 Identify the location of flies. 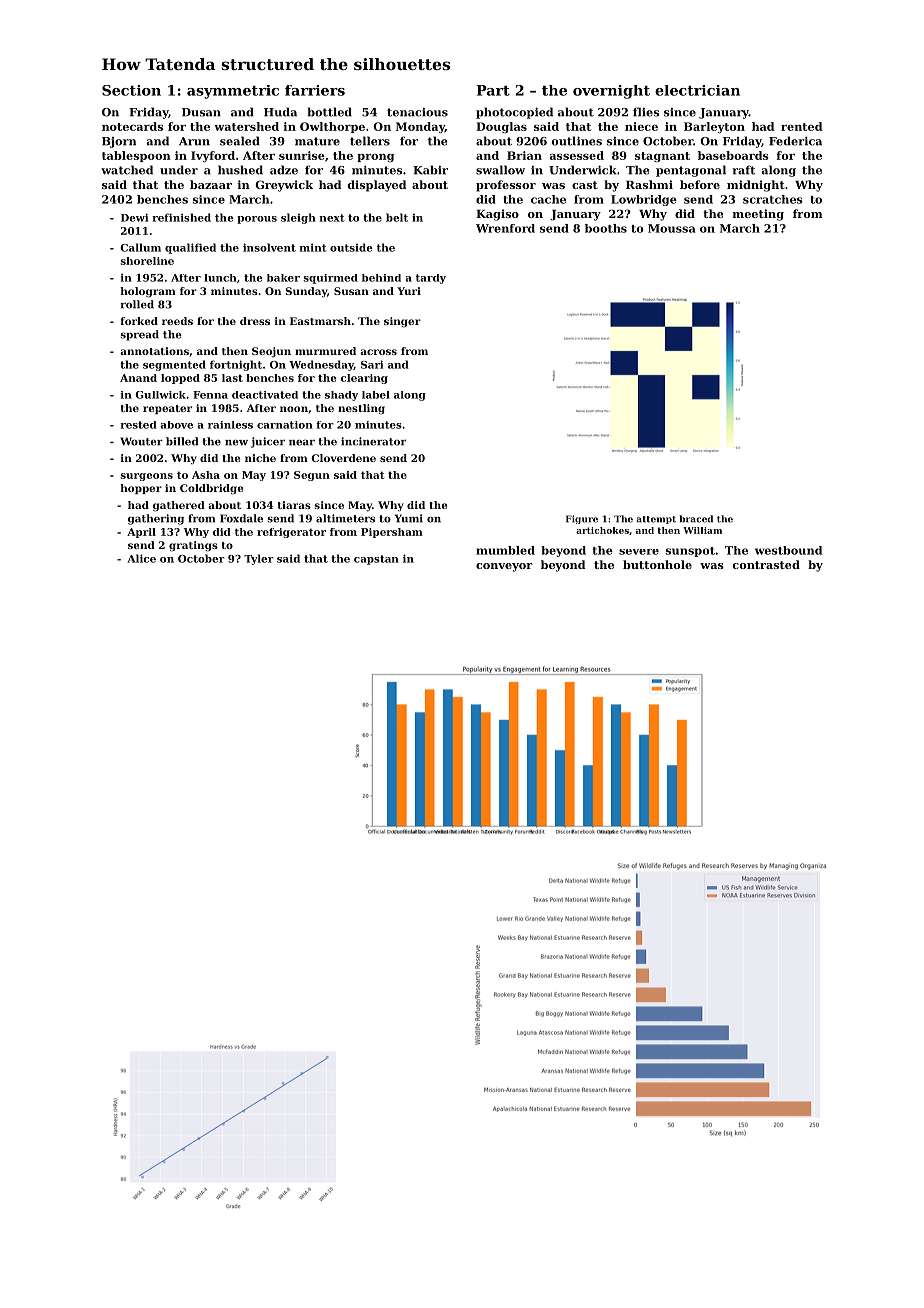
(646, 112).
